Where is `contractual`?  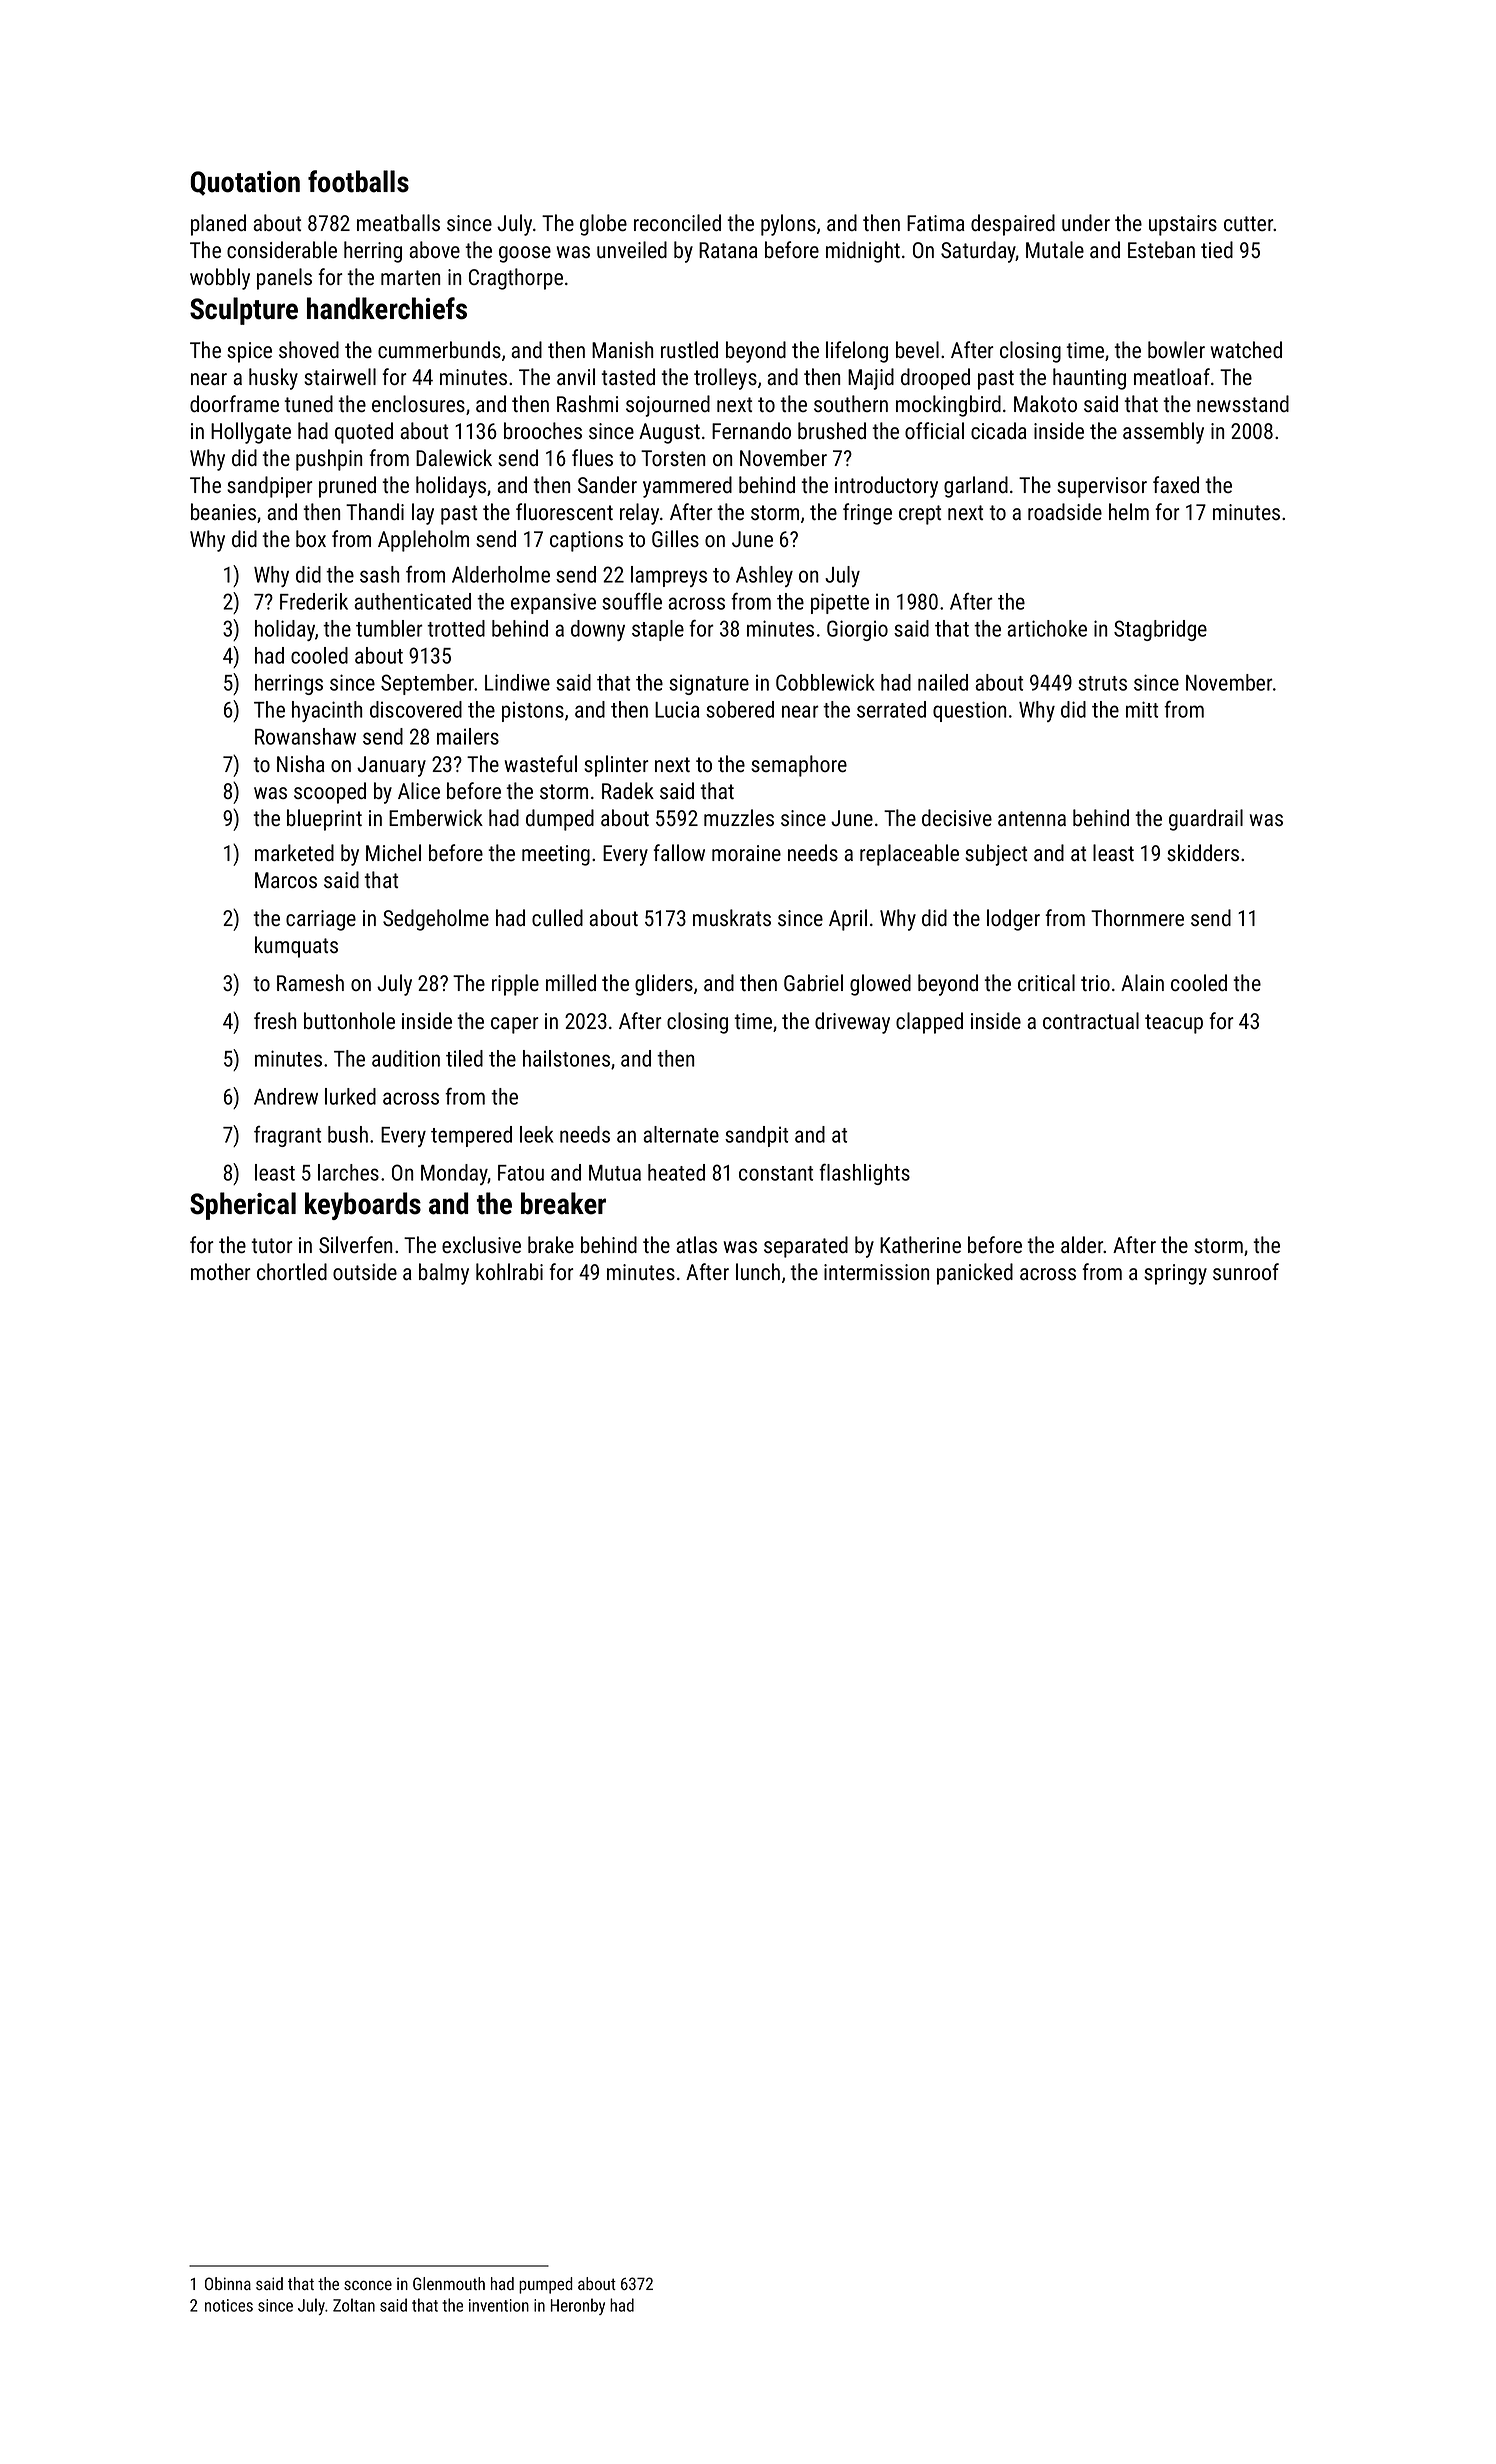 contractual is located at coordinates (1091, 1020).
